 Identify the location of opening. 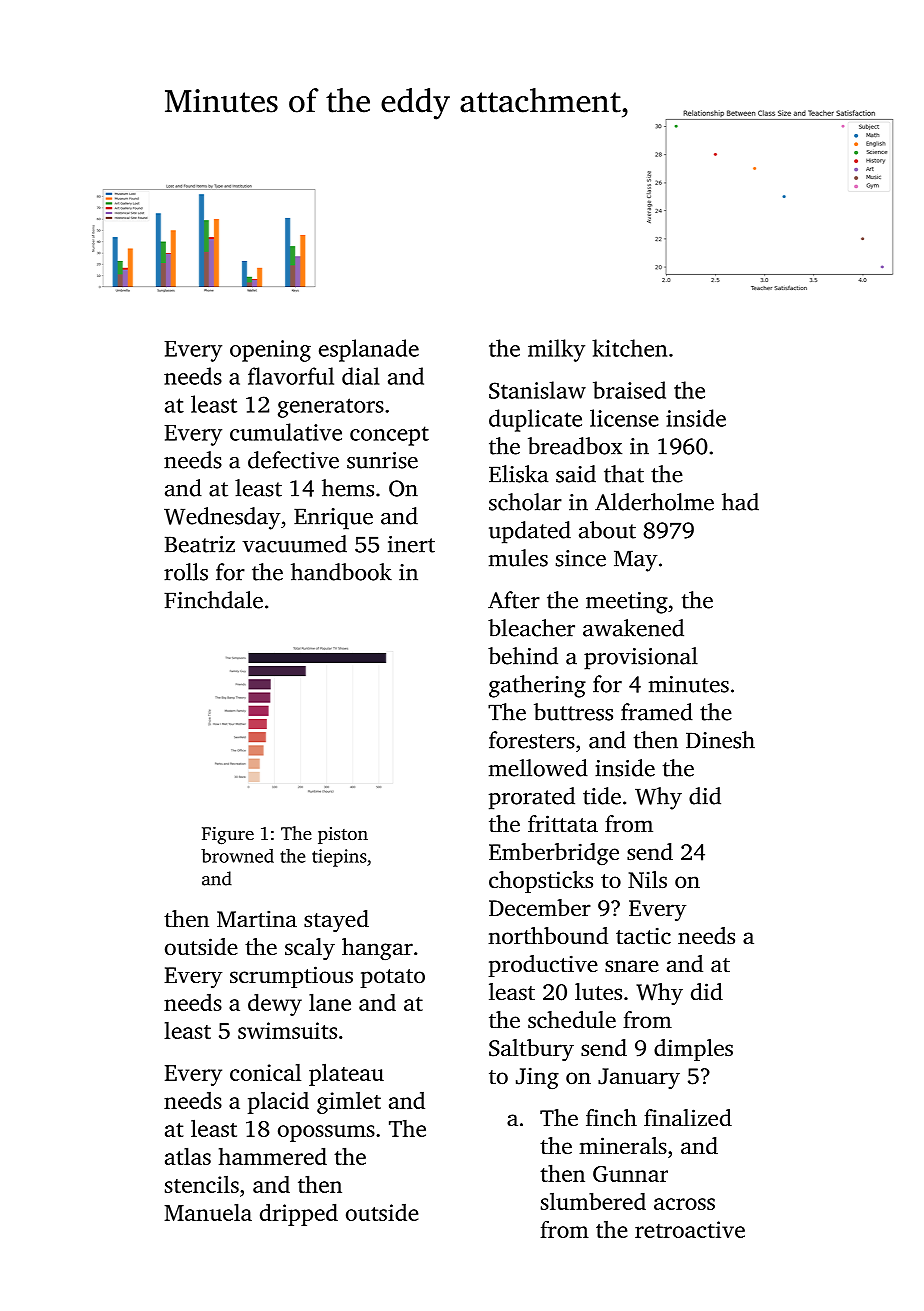
(270, 351).
